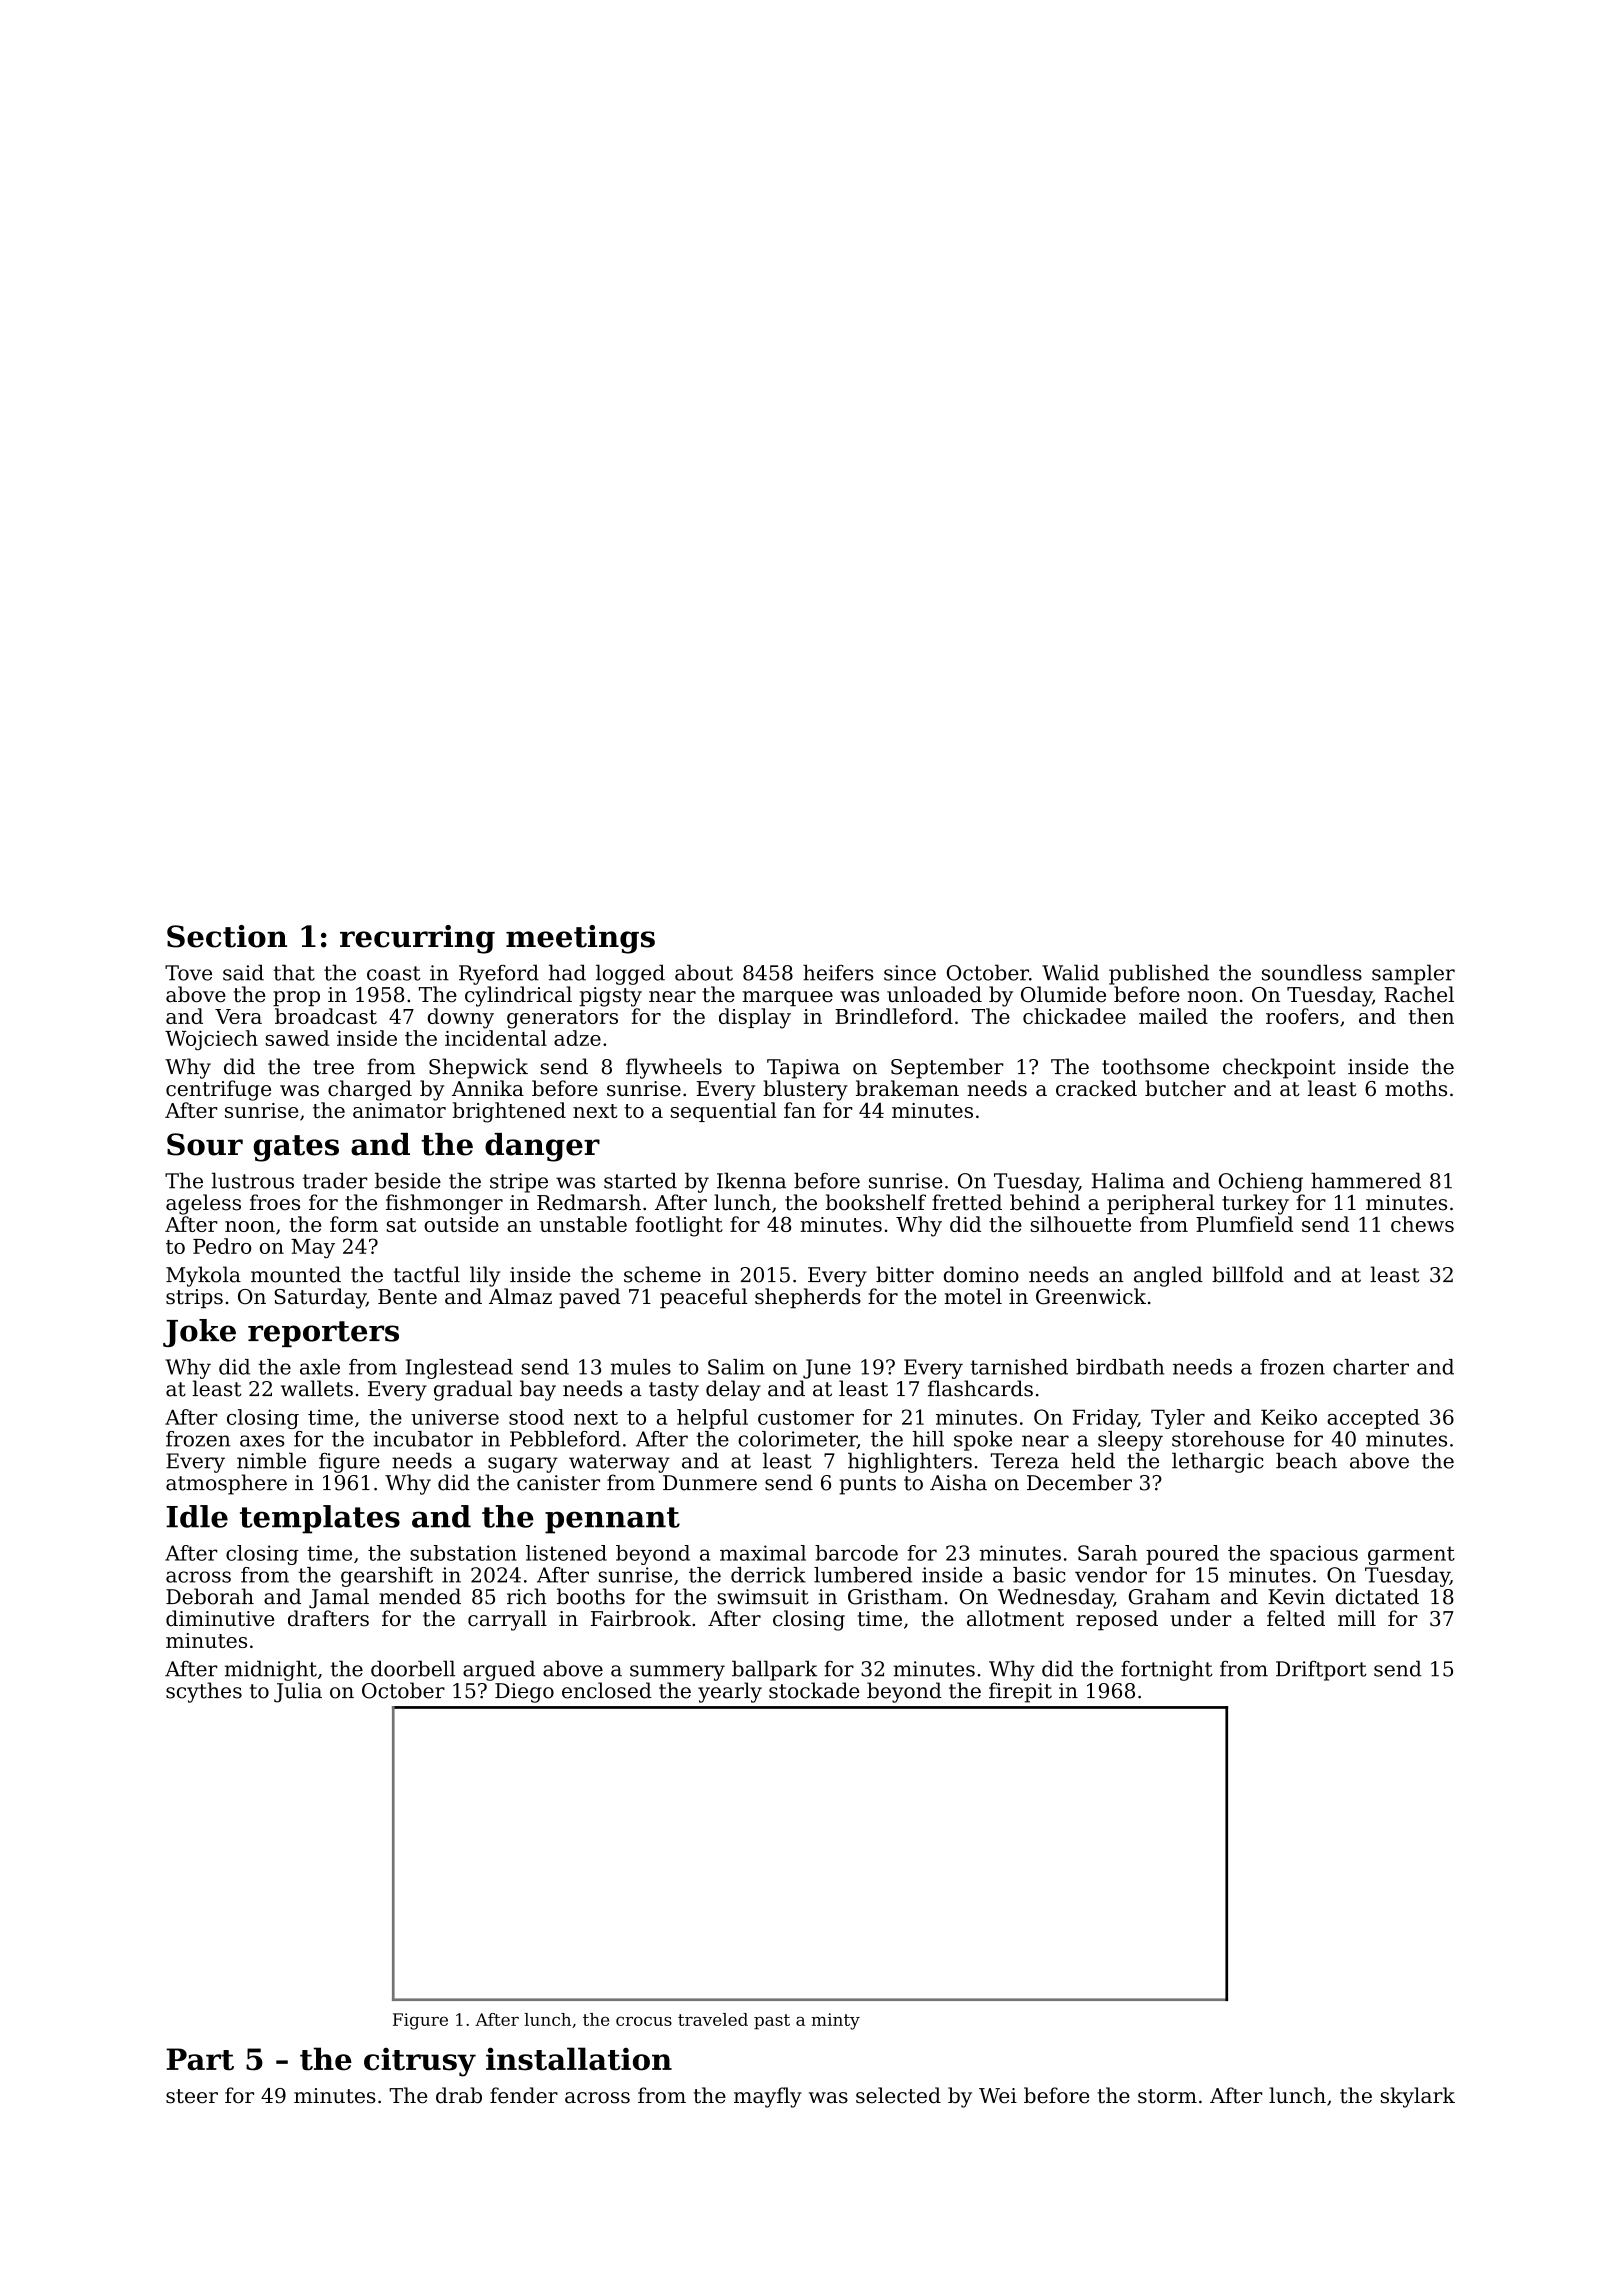 The width and height of the screenshot is (1620, 2292). Describe the element at coordinates (1159, 974) in the screenshot. I see `published` at that location.
